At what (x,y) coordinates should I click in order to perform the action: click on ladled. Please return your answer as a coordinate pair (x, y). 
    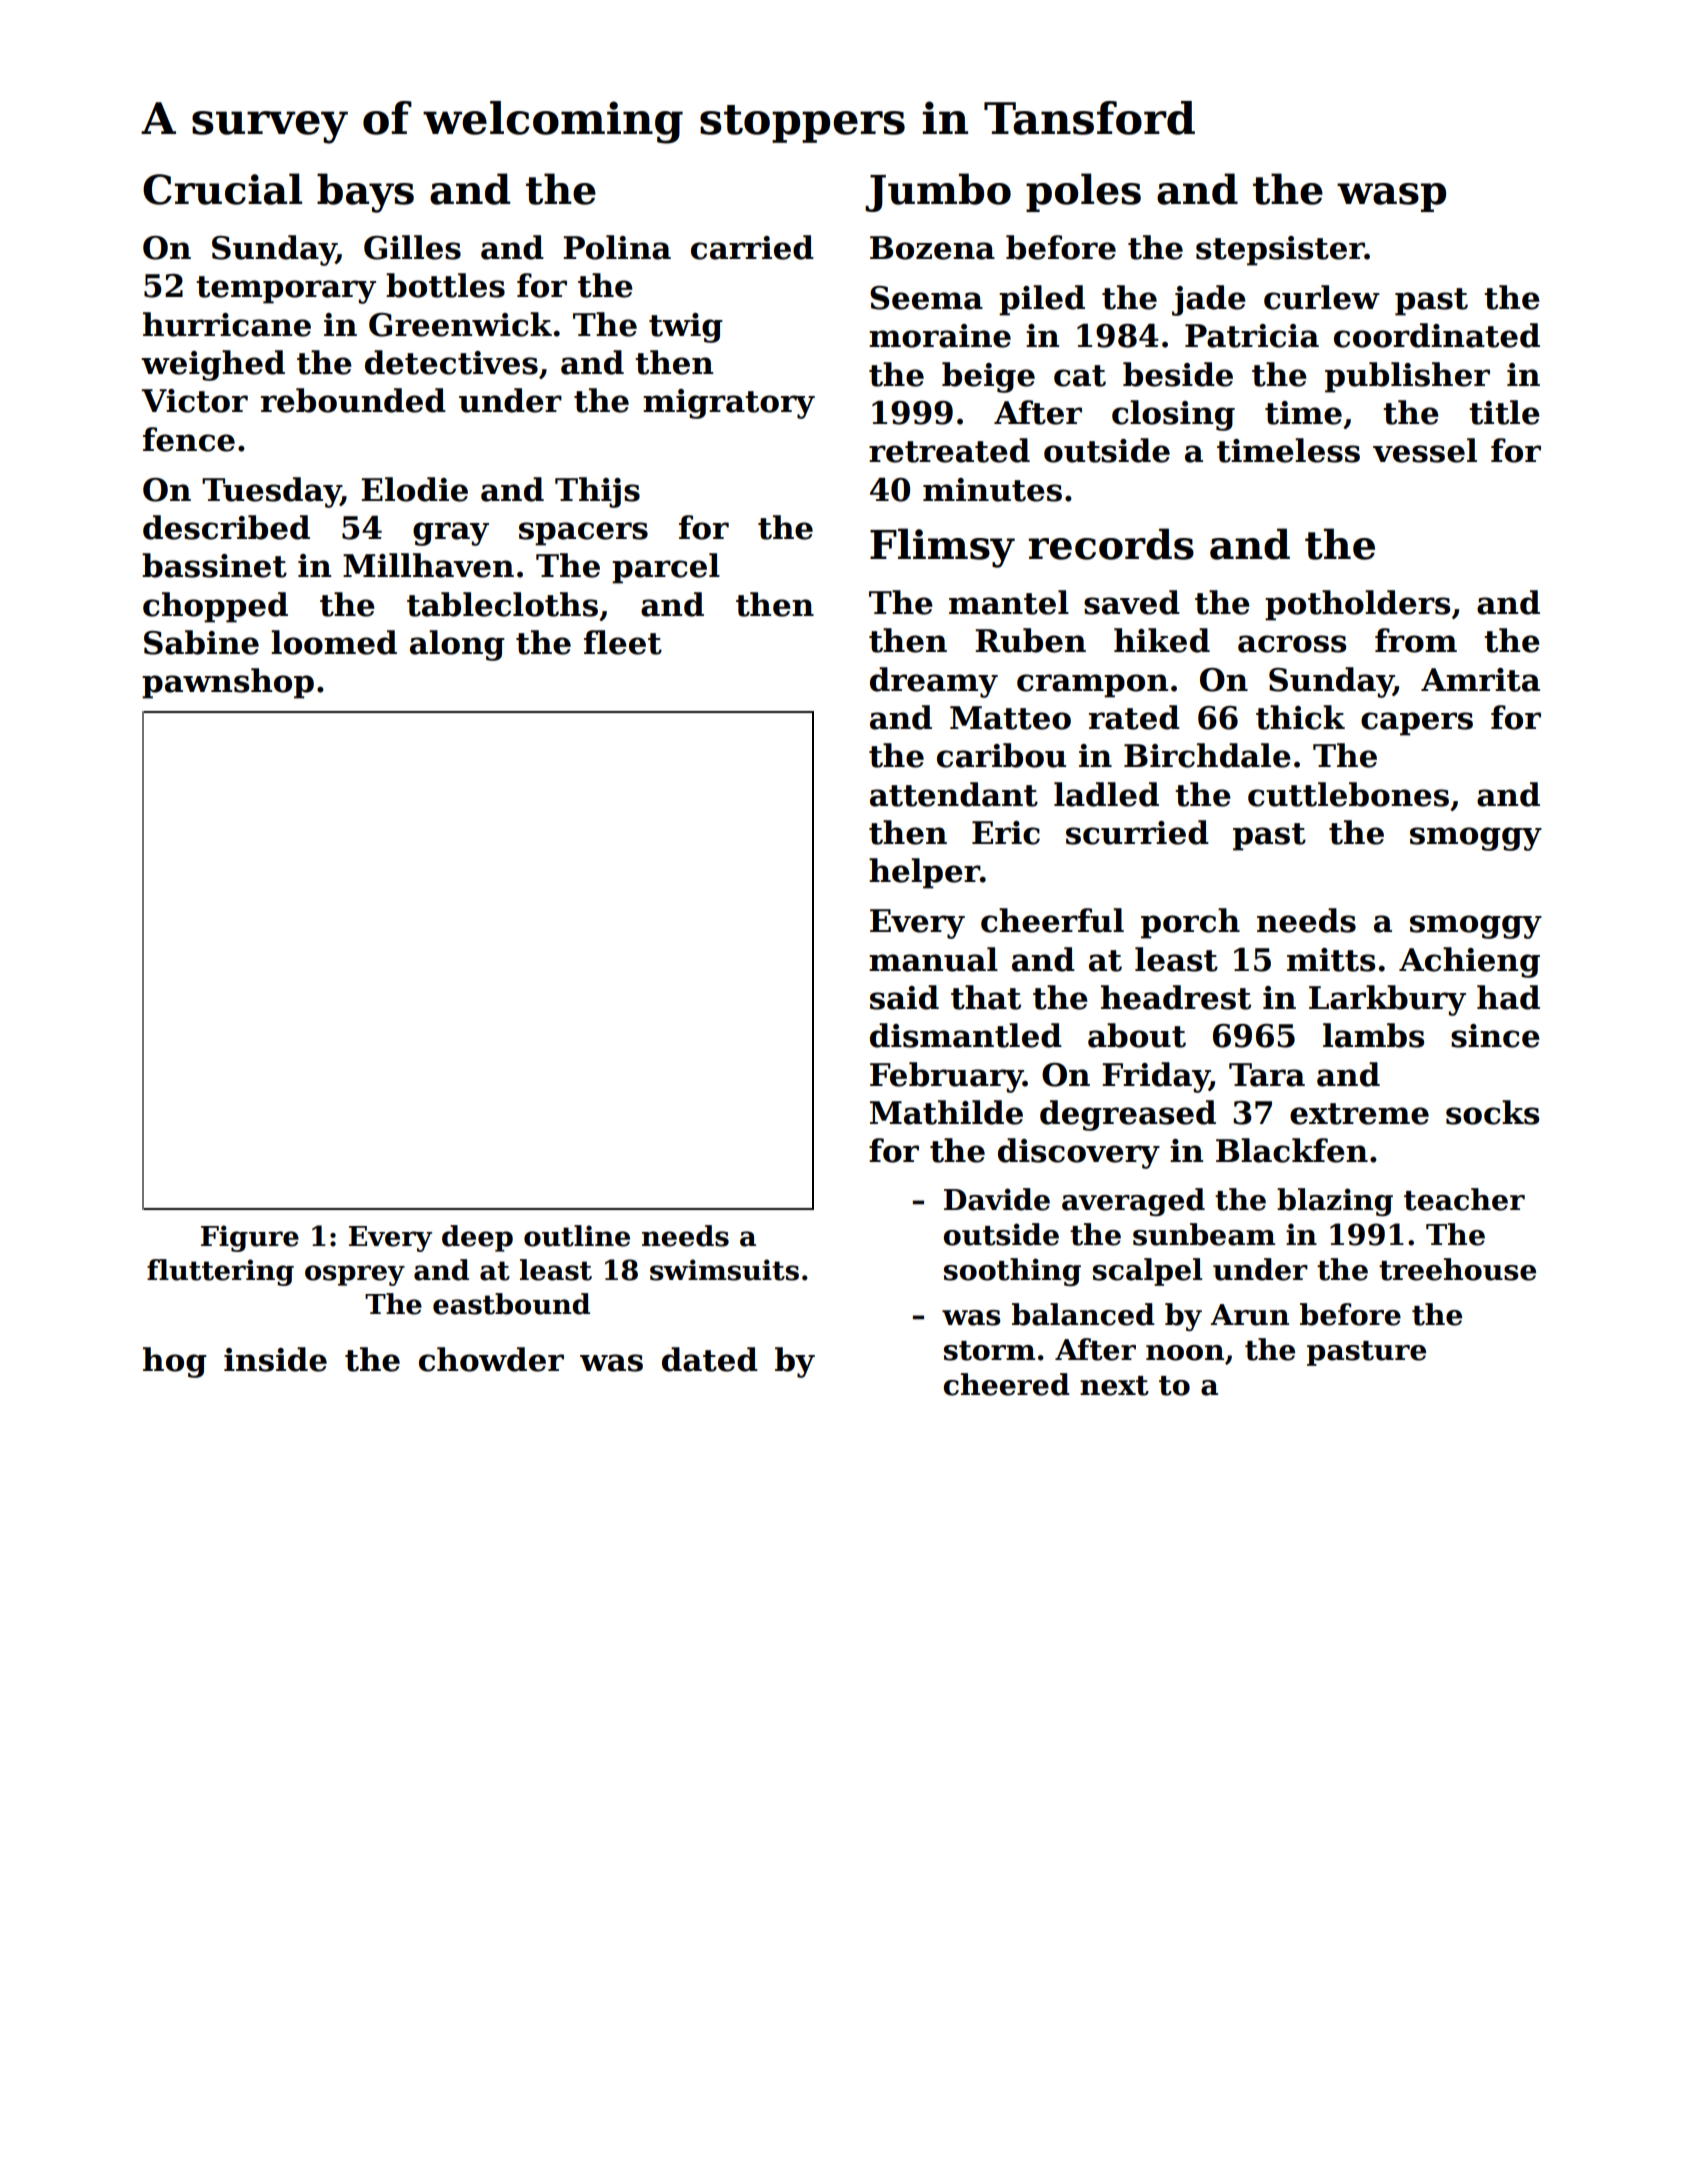
    Looking at the image, I should click on (1106, 794).
